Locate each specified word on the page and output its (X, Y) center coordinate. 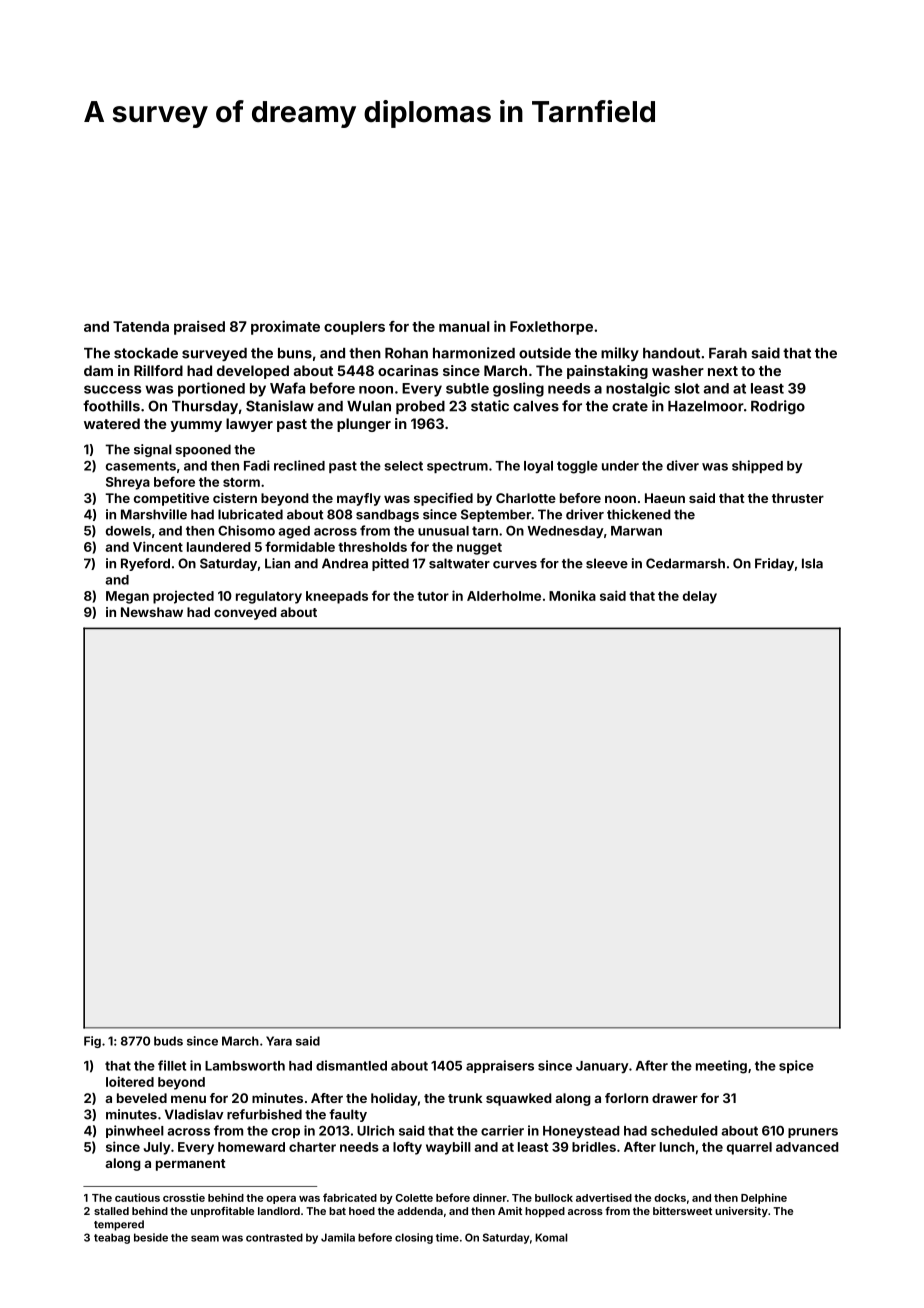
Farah (728, 353)
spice (796, 1066)
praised (199, 328)
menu (188, 1099)
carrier (502, 1130)
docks (670, 1198)
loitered (130, 1081)
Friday (774, 564)
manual (464, 326)
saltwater (459, 563)
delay (700, 597)
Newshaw (152, 612)
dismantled (351, 1065)
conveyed (245, 613)
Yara (279, 1041)
